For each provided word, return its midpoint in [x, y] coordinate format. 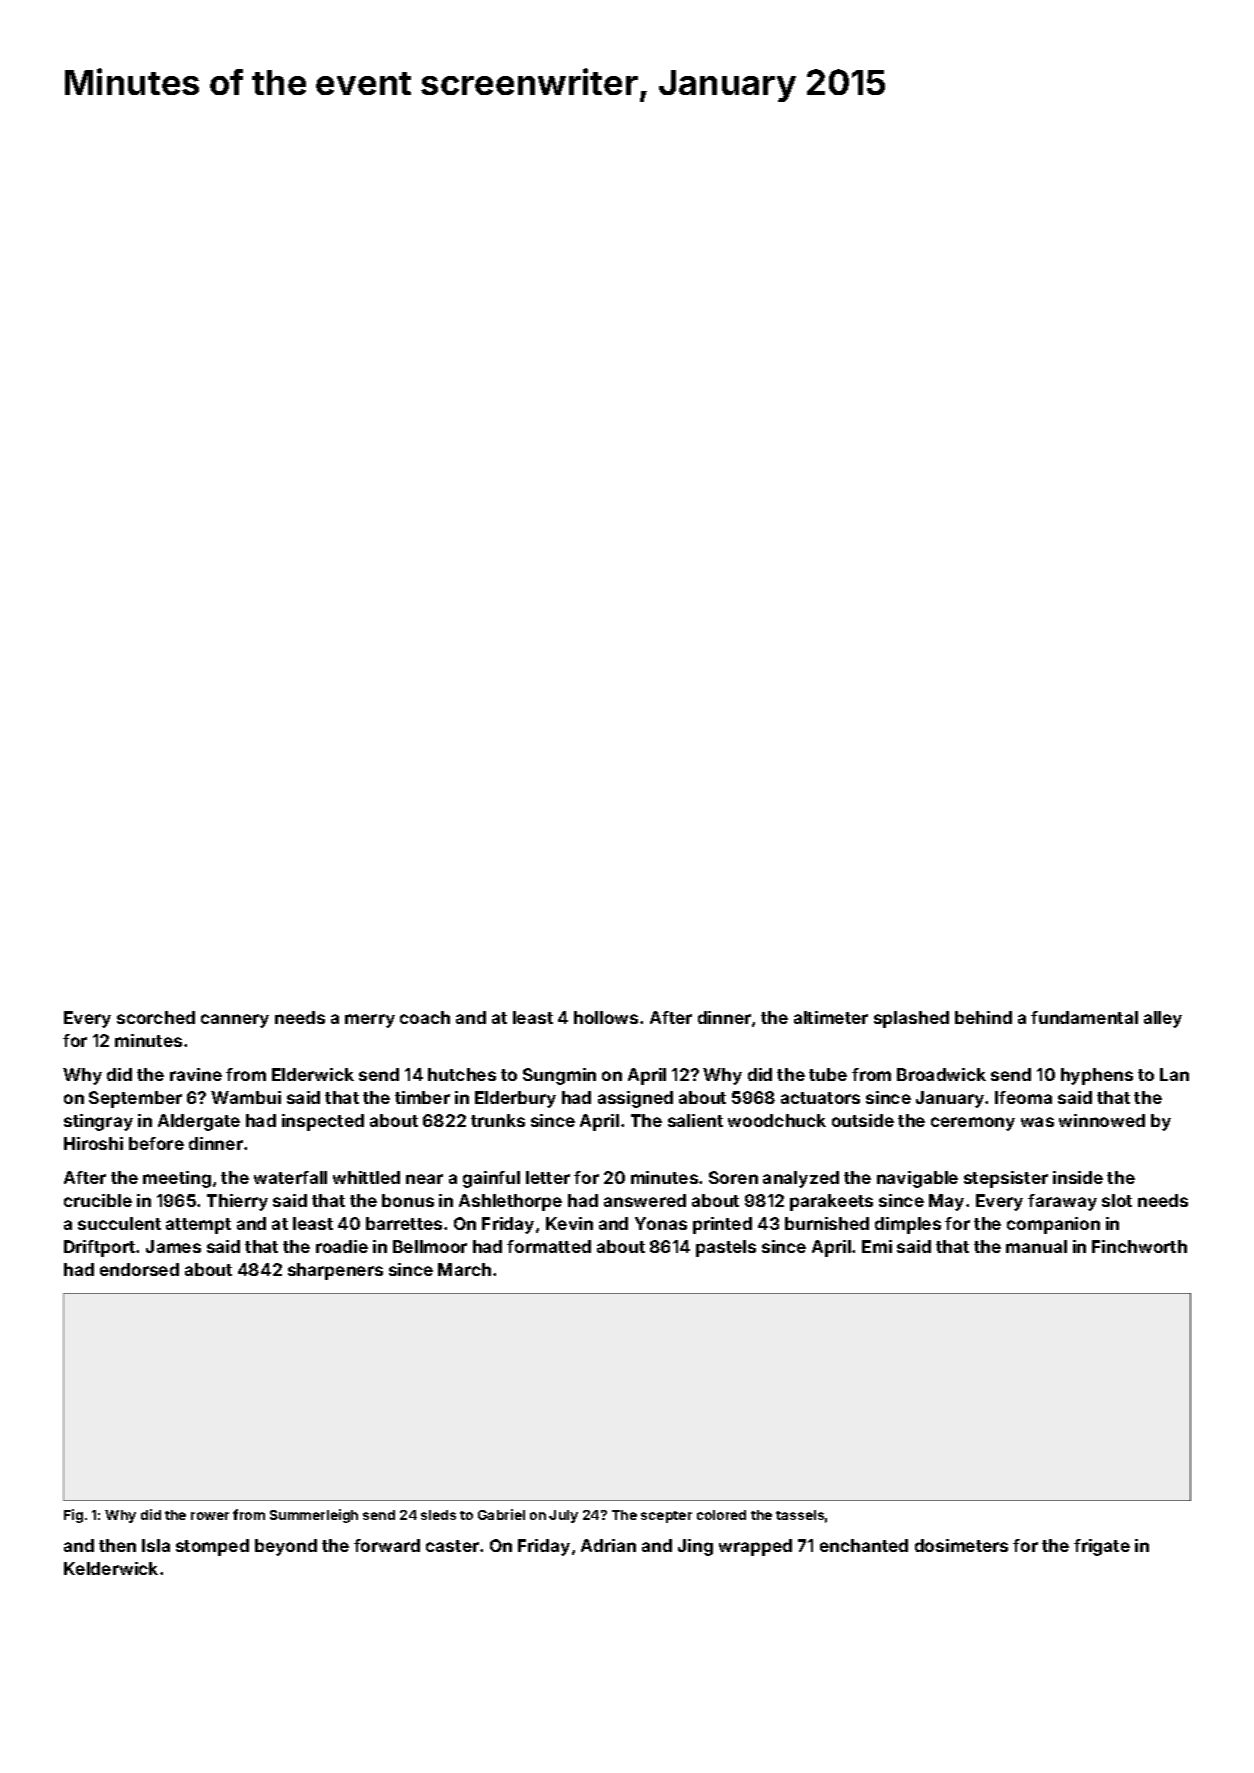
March [464, 1269]
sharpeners [335, 1271]
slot [1117, 1200]
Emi [877, 1246]
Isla [156, 1545]
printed [722, 1225]
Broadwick [941, 1074]
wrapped [755, 1547]
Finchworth [1139, 1246]
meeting [177, 1179]
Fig [73, 1516]
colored [721, 1515]
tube [828, 1074]
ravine [196, 1074]
